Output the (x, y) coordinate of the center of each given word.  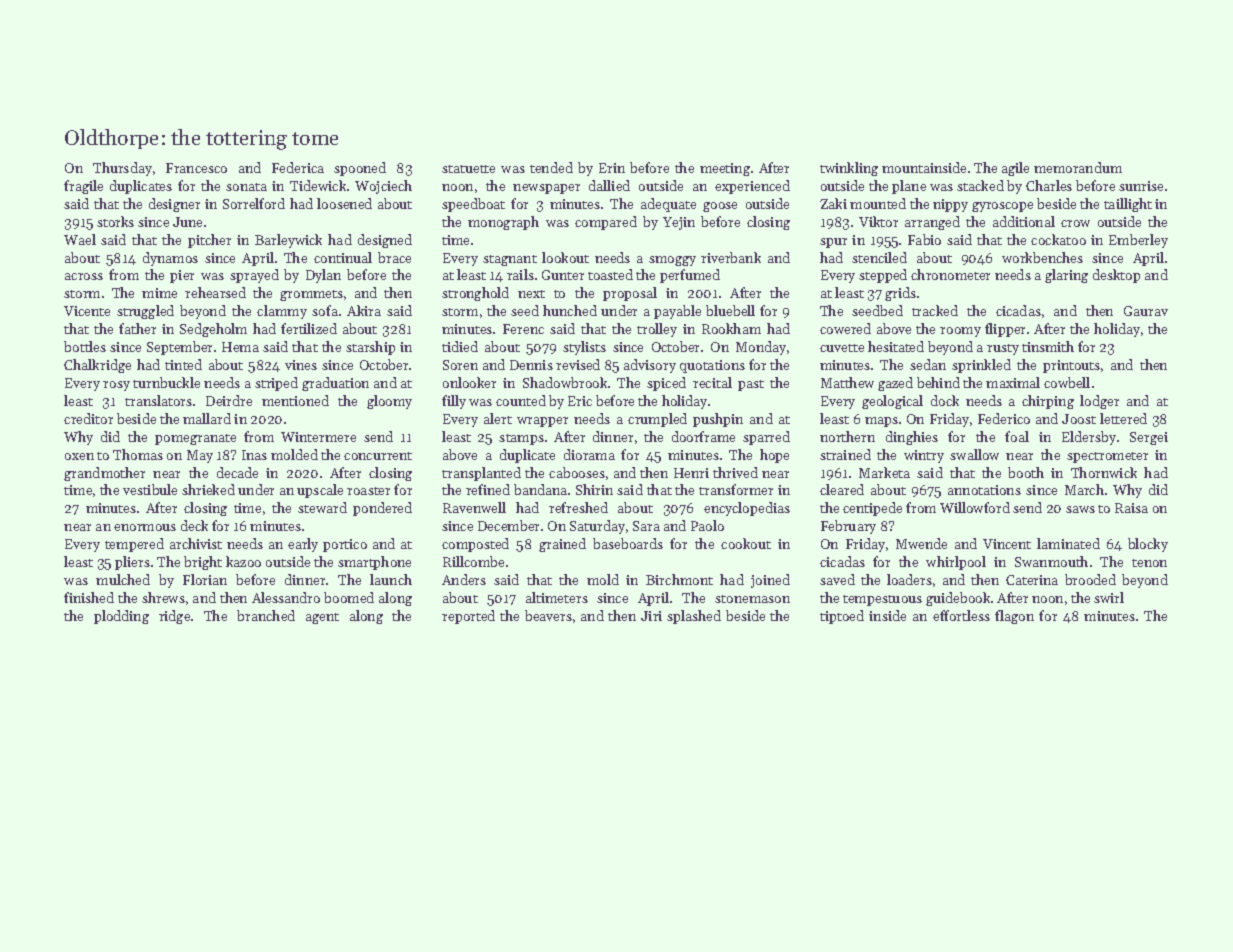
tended (551, 167)
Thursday (122, 169)
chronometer (950, 274)
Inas (254, 455)
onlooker (469, 382)
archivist (196, 543)
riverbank (731, 257)
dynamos (170, 259)
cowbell (1067, 382)
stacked (980, 185)
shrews (163, 597)
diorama (589, 454)
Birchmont (679, 579)
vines (301, 365)
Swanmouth (1051, 561)
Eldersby (1089, 438)
